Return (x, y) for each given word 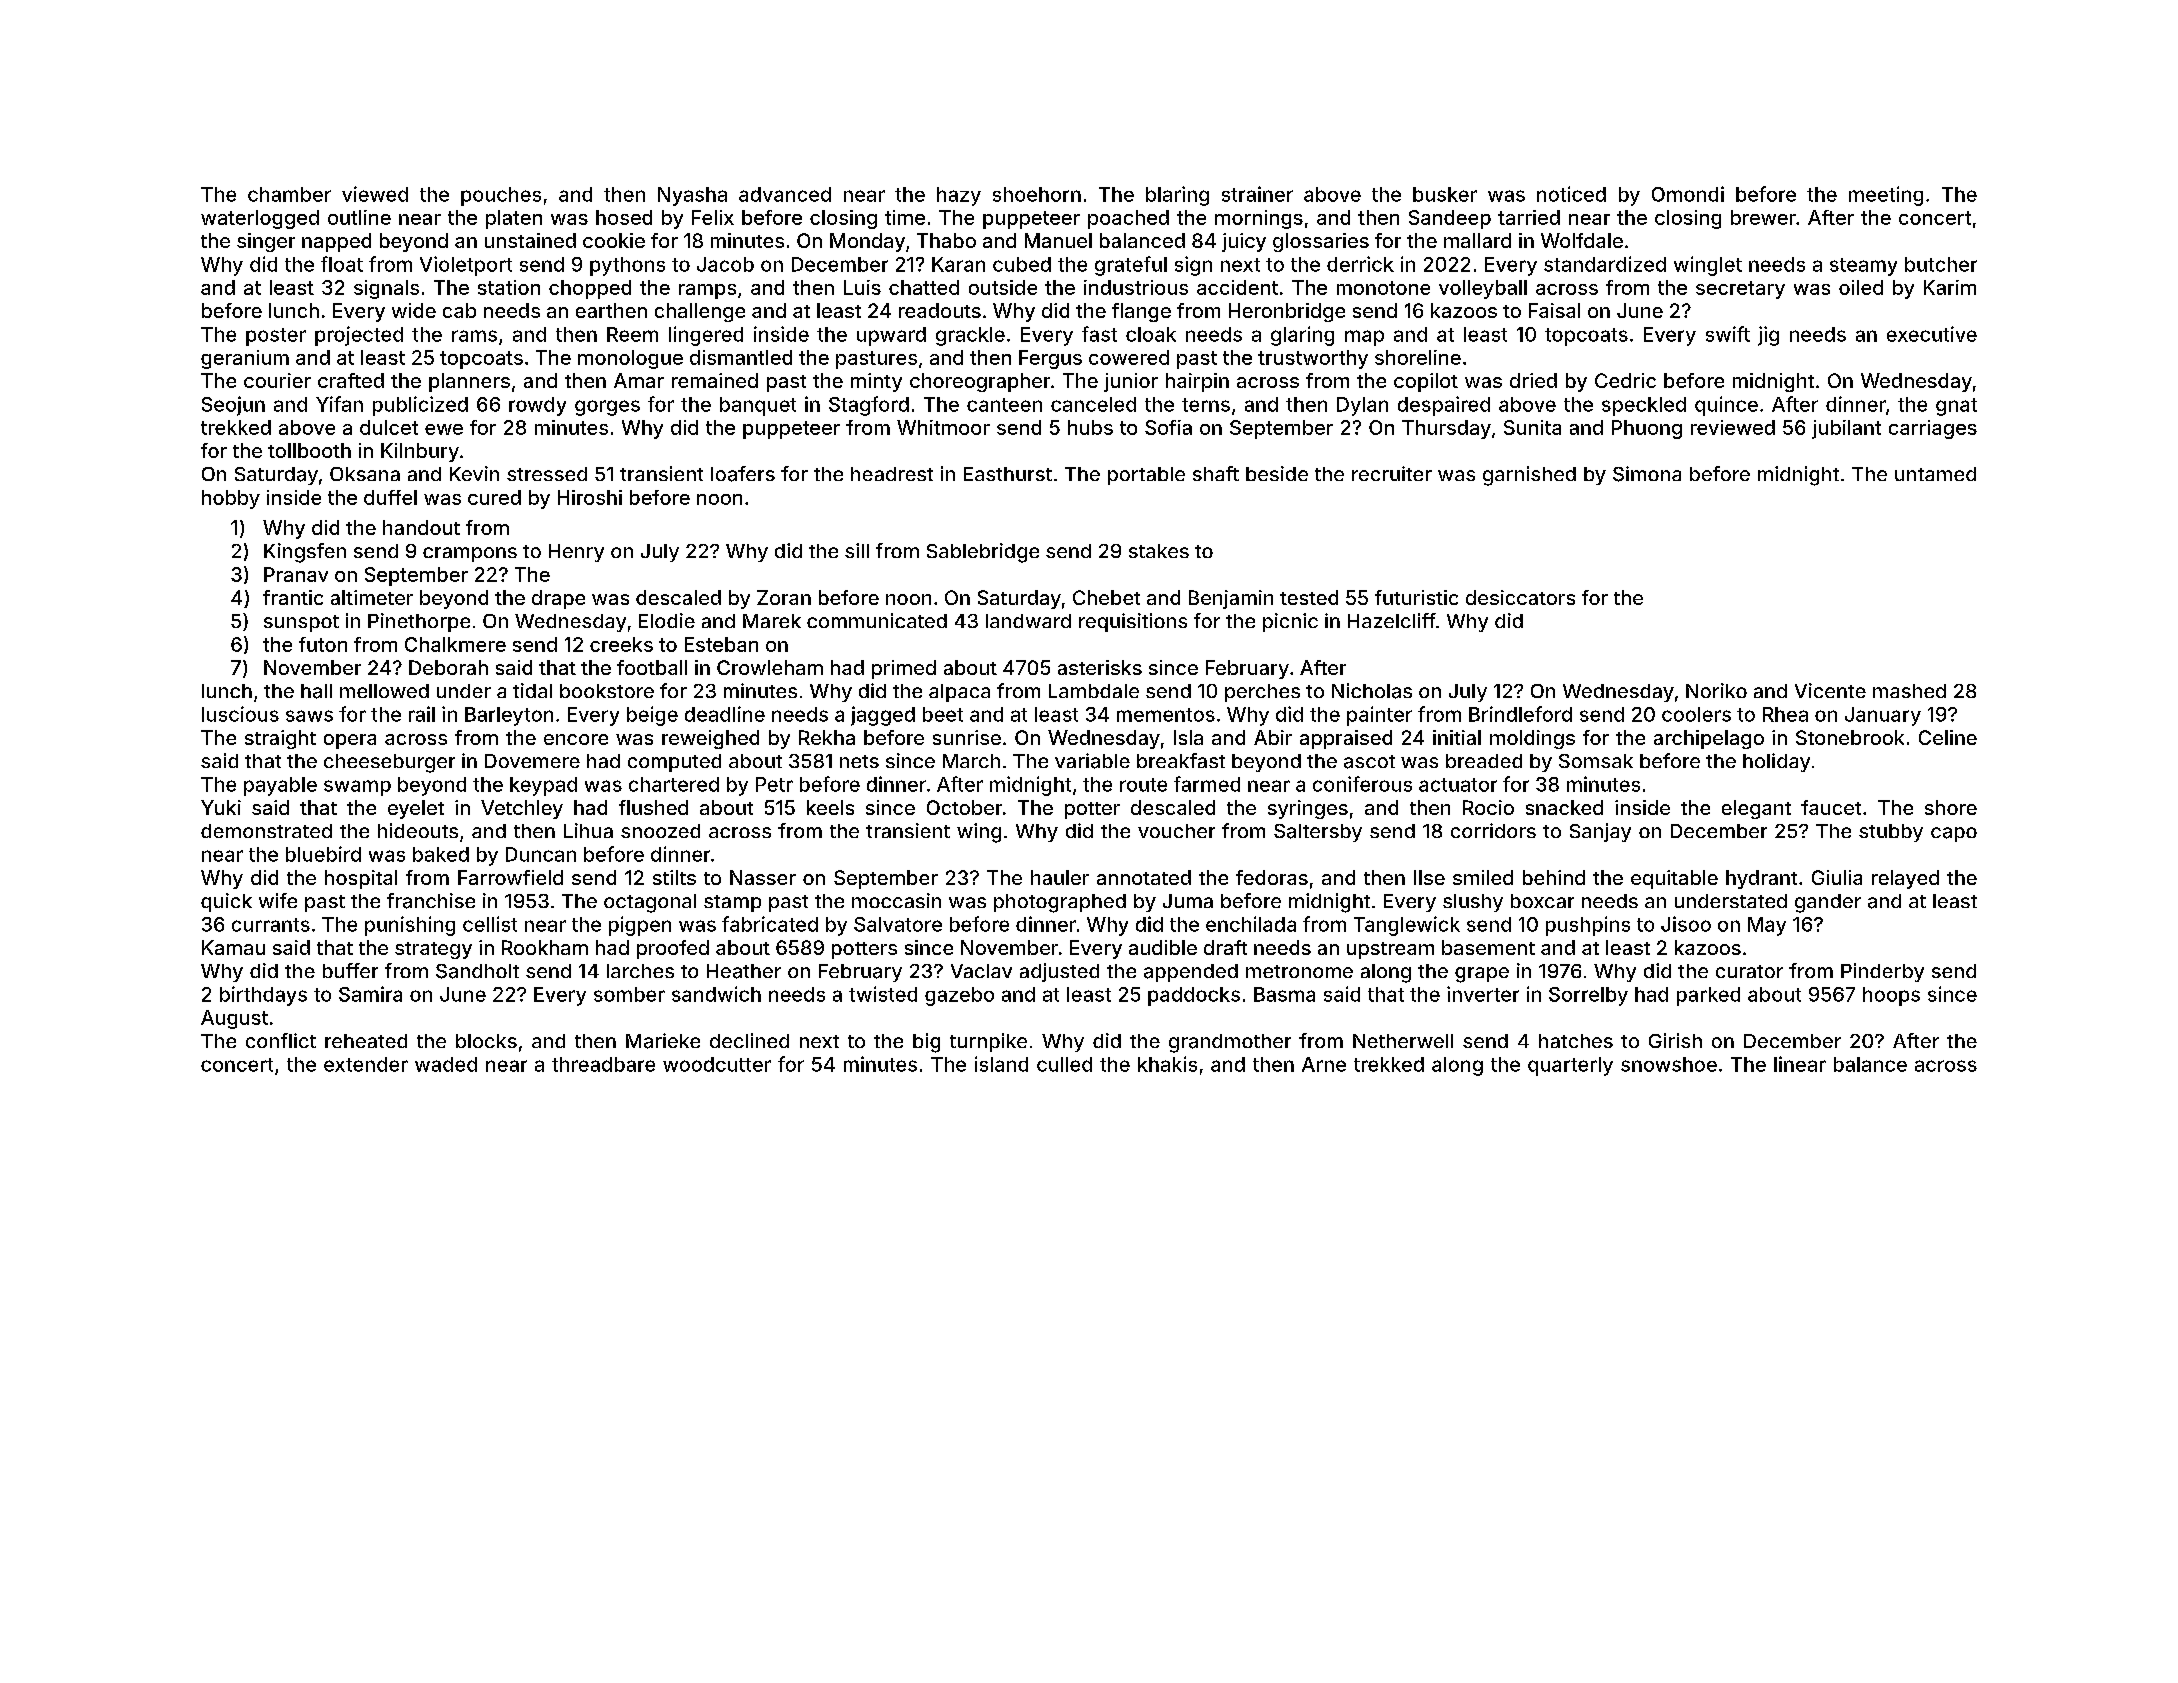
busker (1445, 194)
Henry (576, 553)
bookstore (607, 691)
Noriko (1716, 690)
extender (366, 1064)
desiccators (1520, 597)
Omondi (1688, 194)
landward (1028, 621)
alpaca (959, 693)
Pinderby (1882, 972)
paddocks (1194, 996)
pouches (501, 196)
